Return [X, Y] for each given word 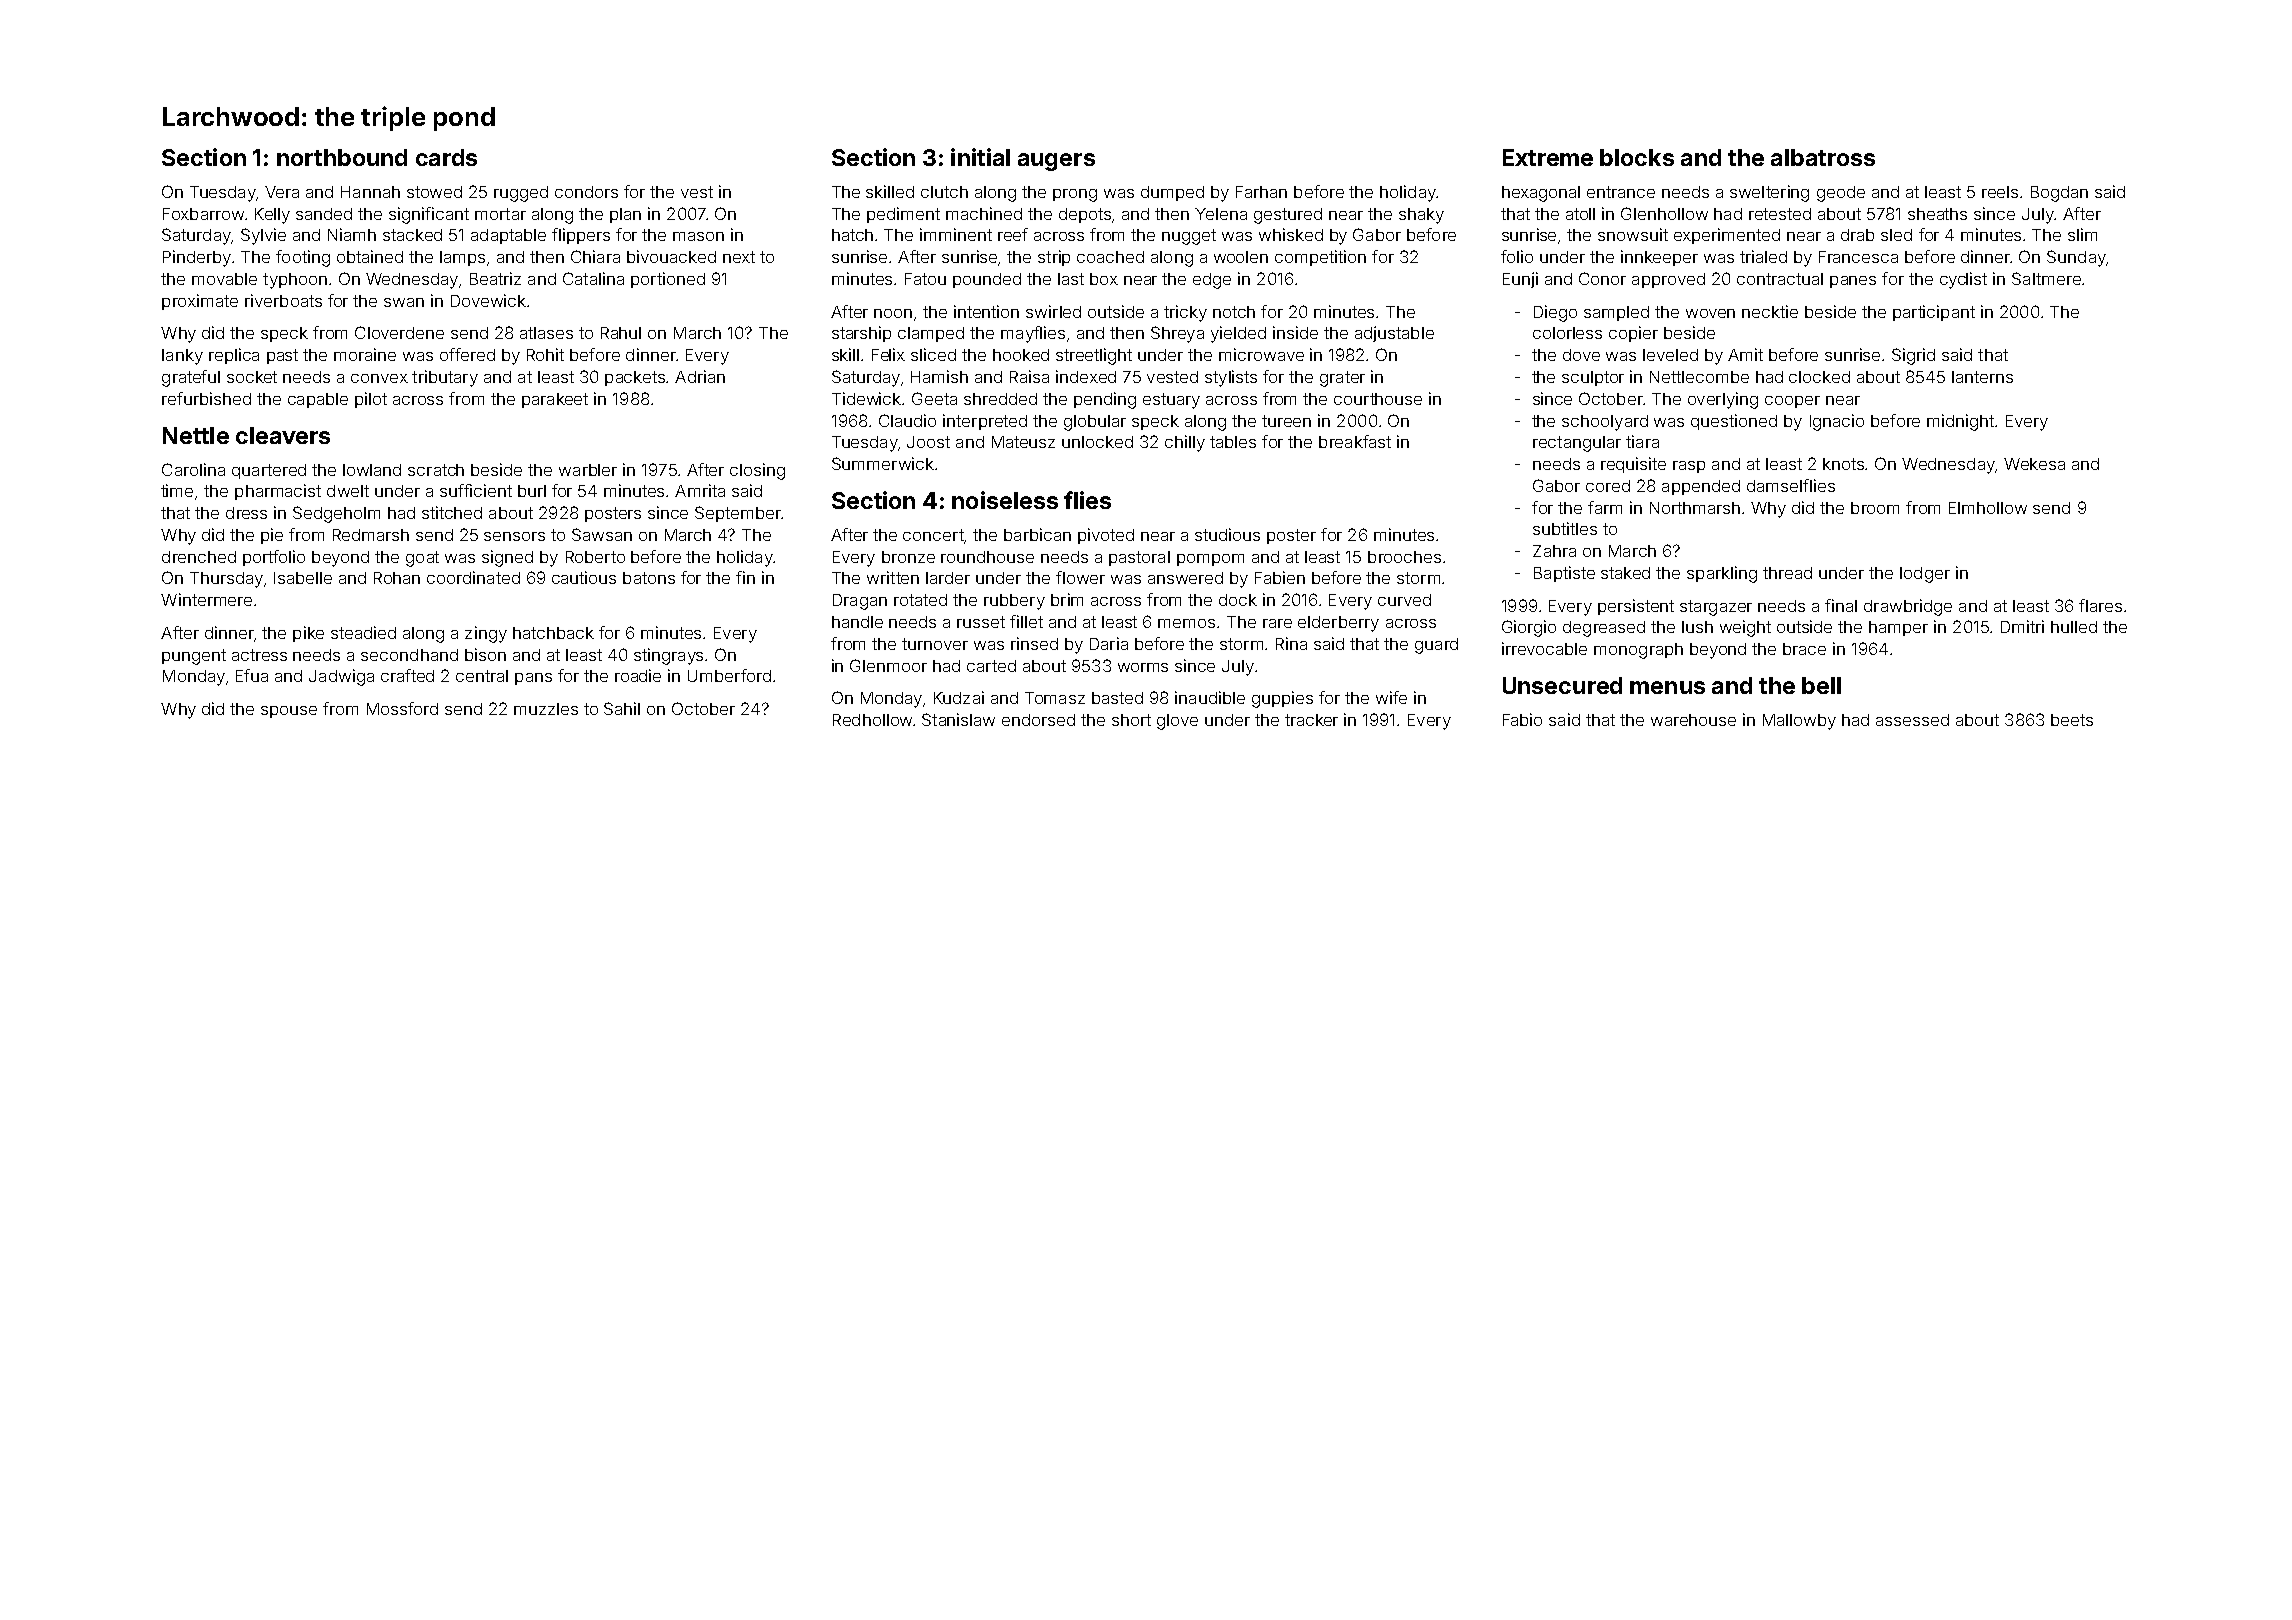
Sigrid [1913, 356]
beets [2072, 720]
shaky [1421, 216]
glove [1177, 722]
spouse [289, 712]
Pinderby [197, 258]
